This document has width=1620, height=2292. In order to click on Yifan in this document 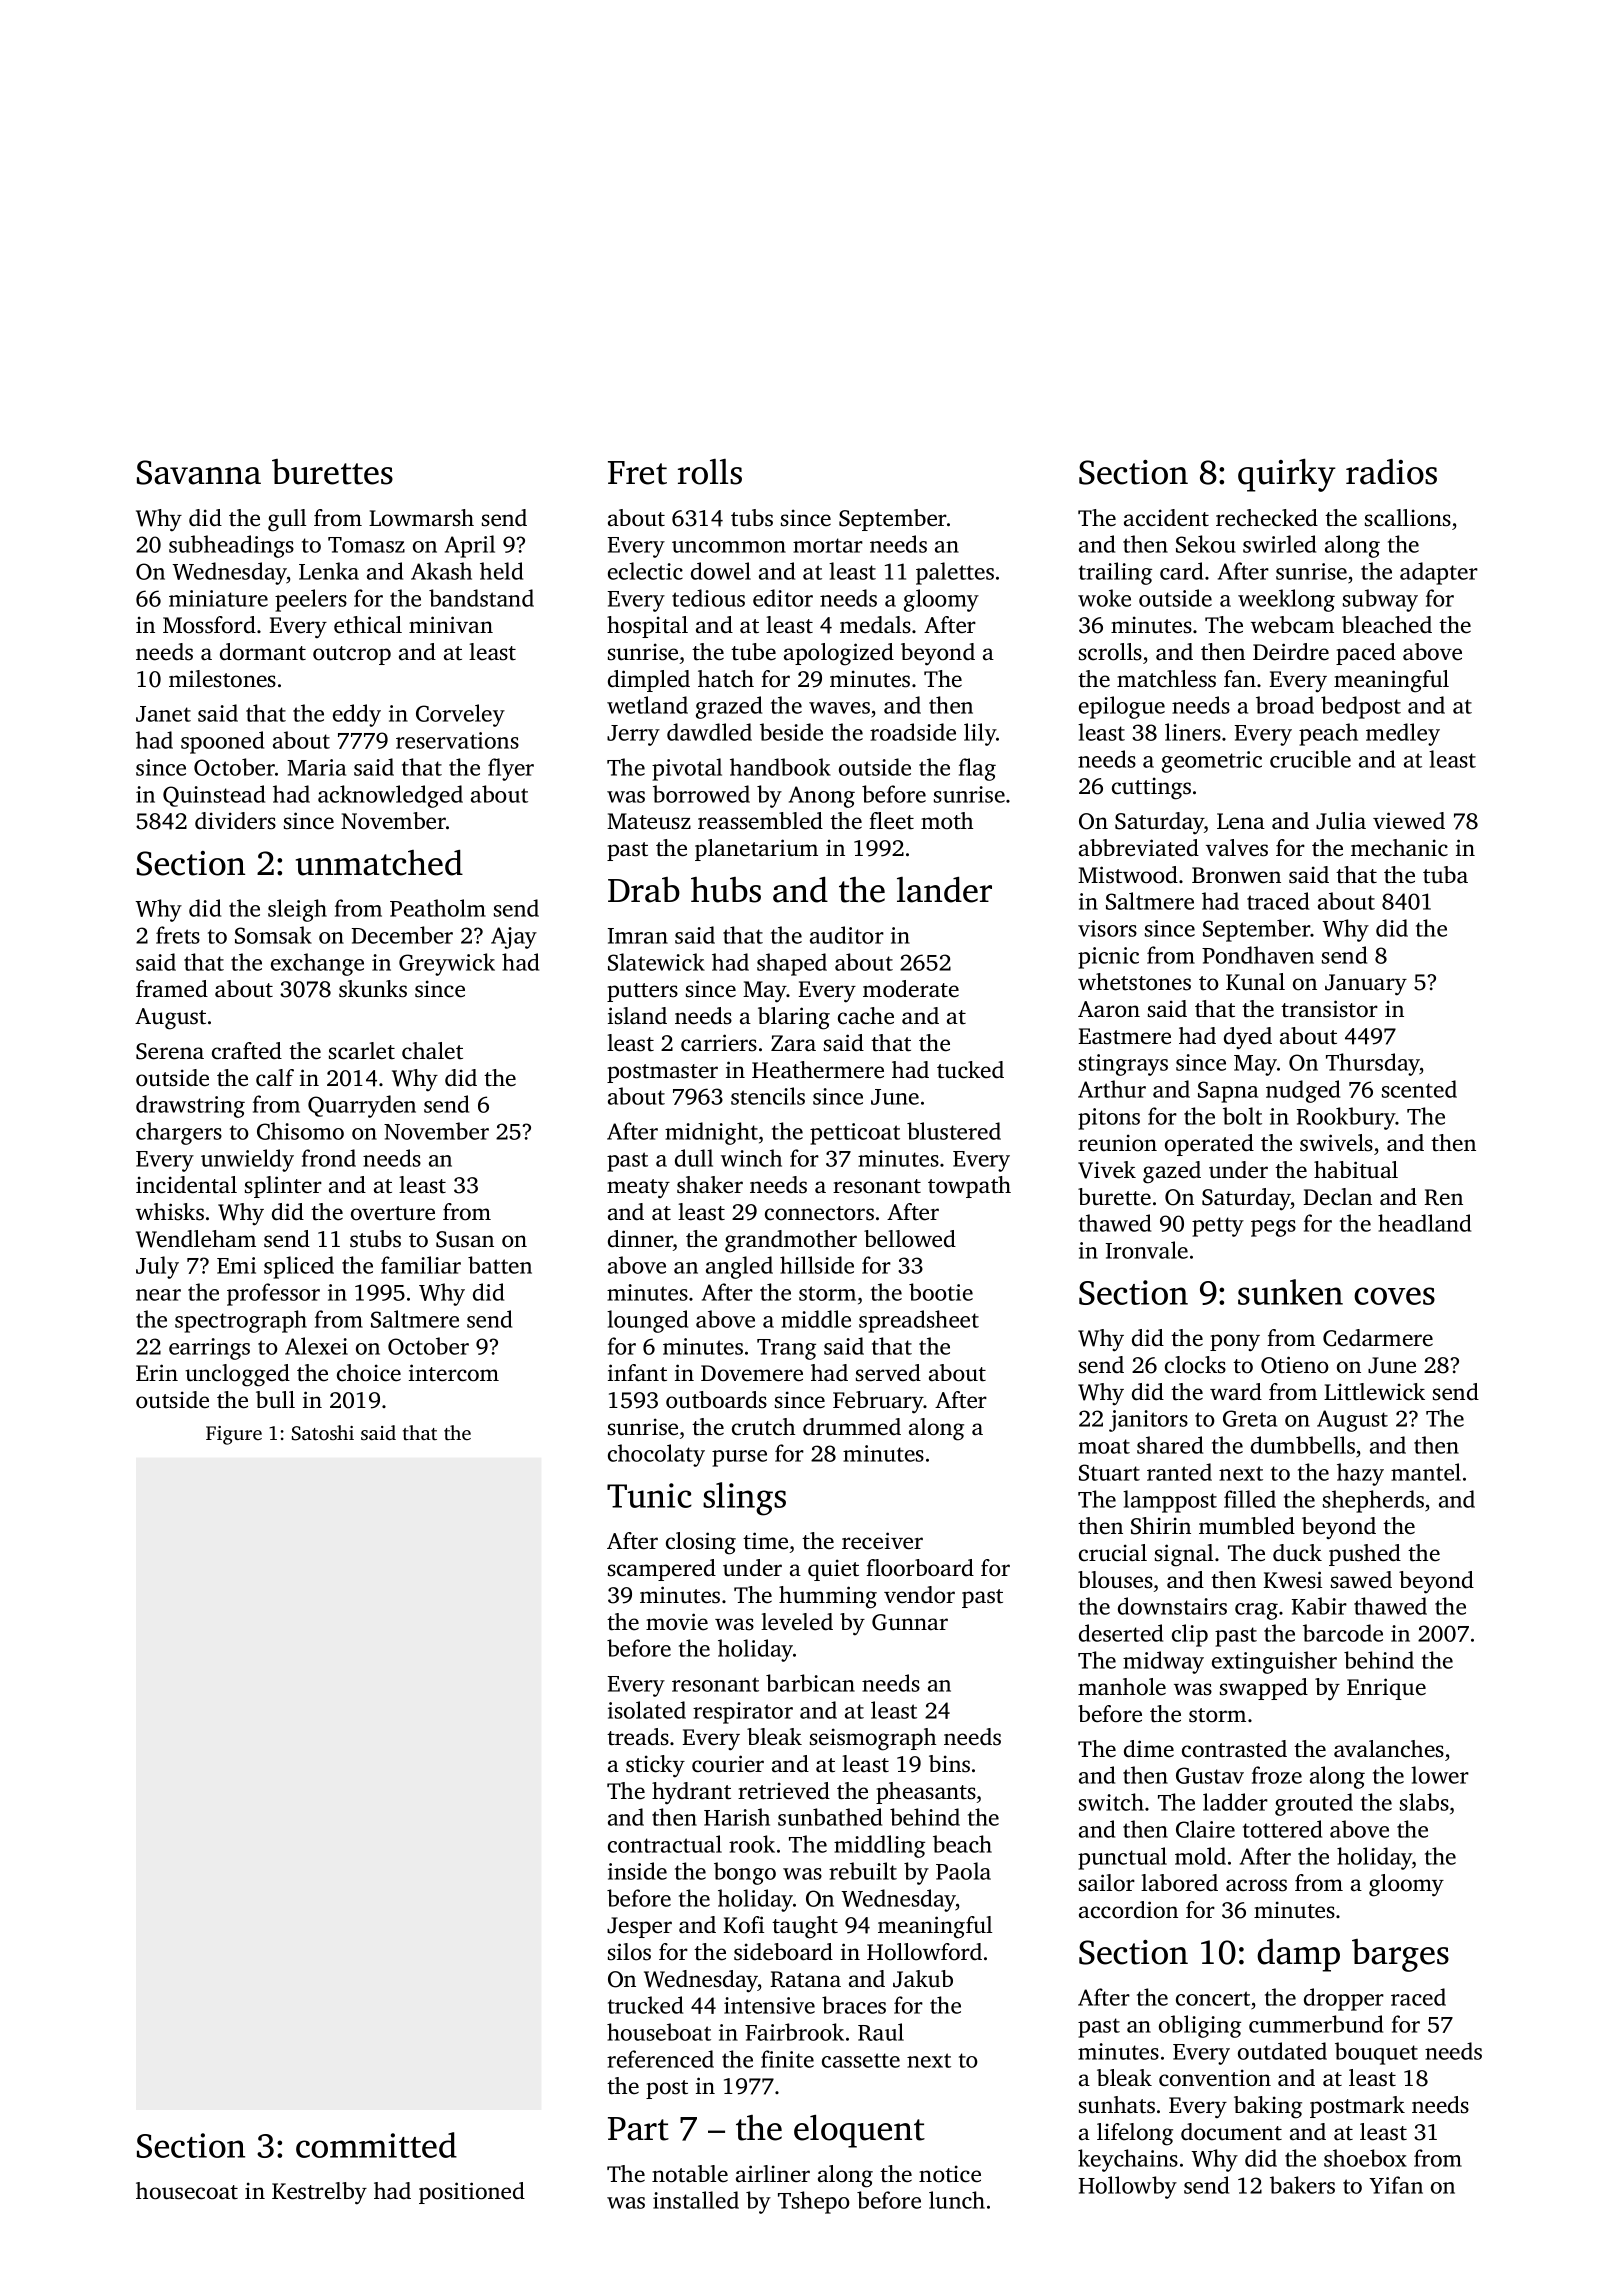, I will do `click(1396, 2185)`.
